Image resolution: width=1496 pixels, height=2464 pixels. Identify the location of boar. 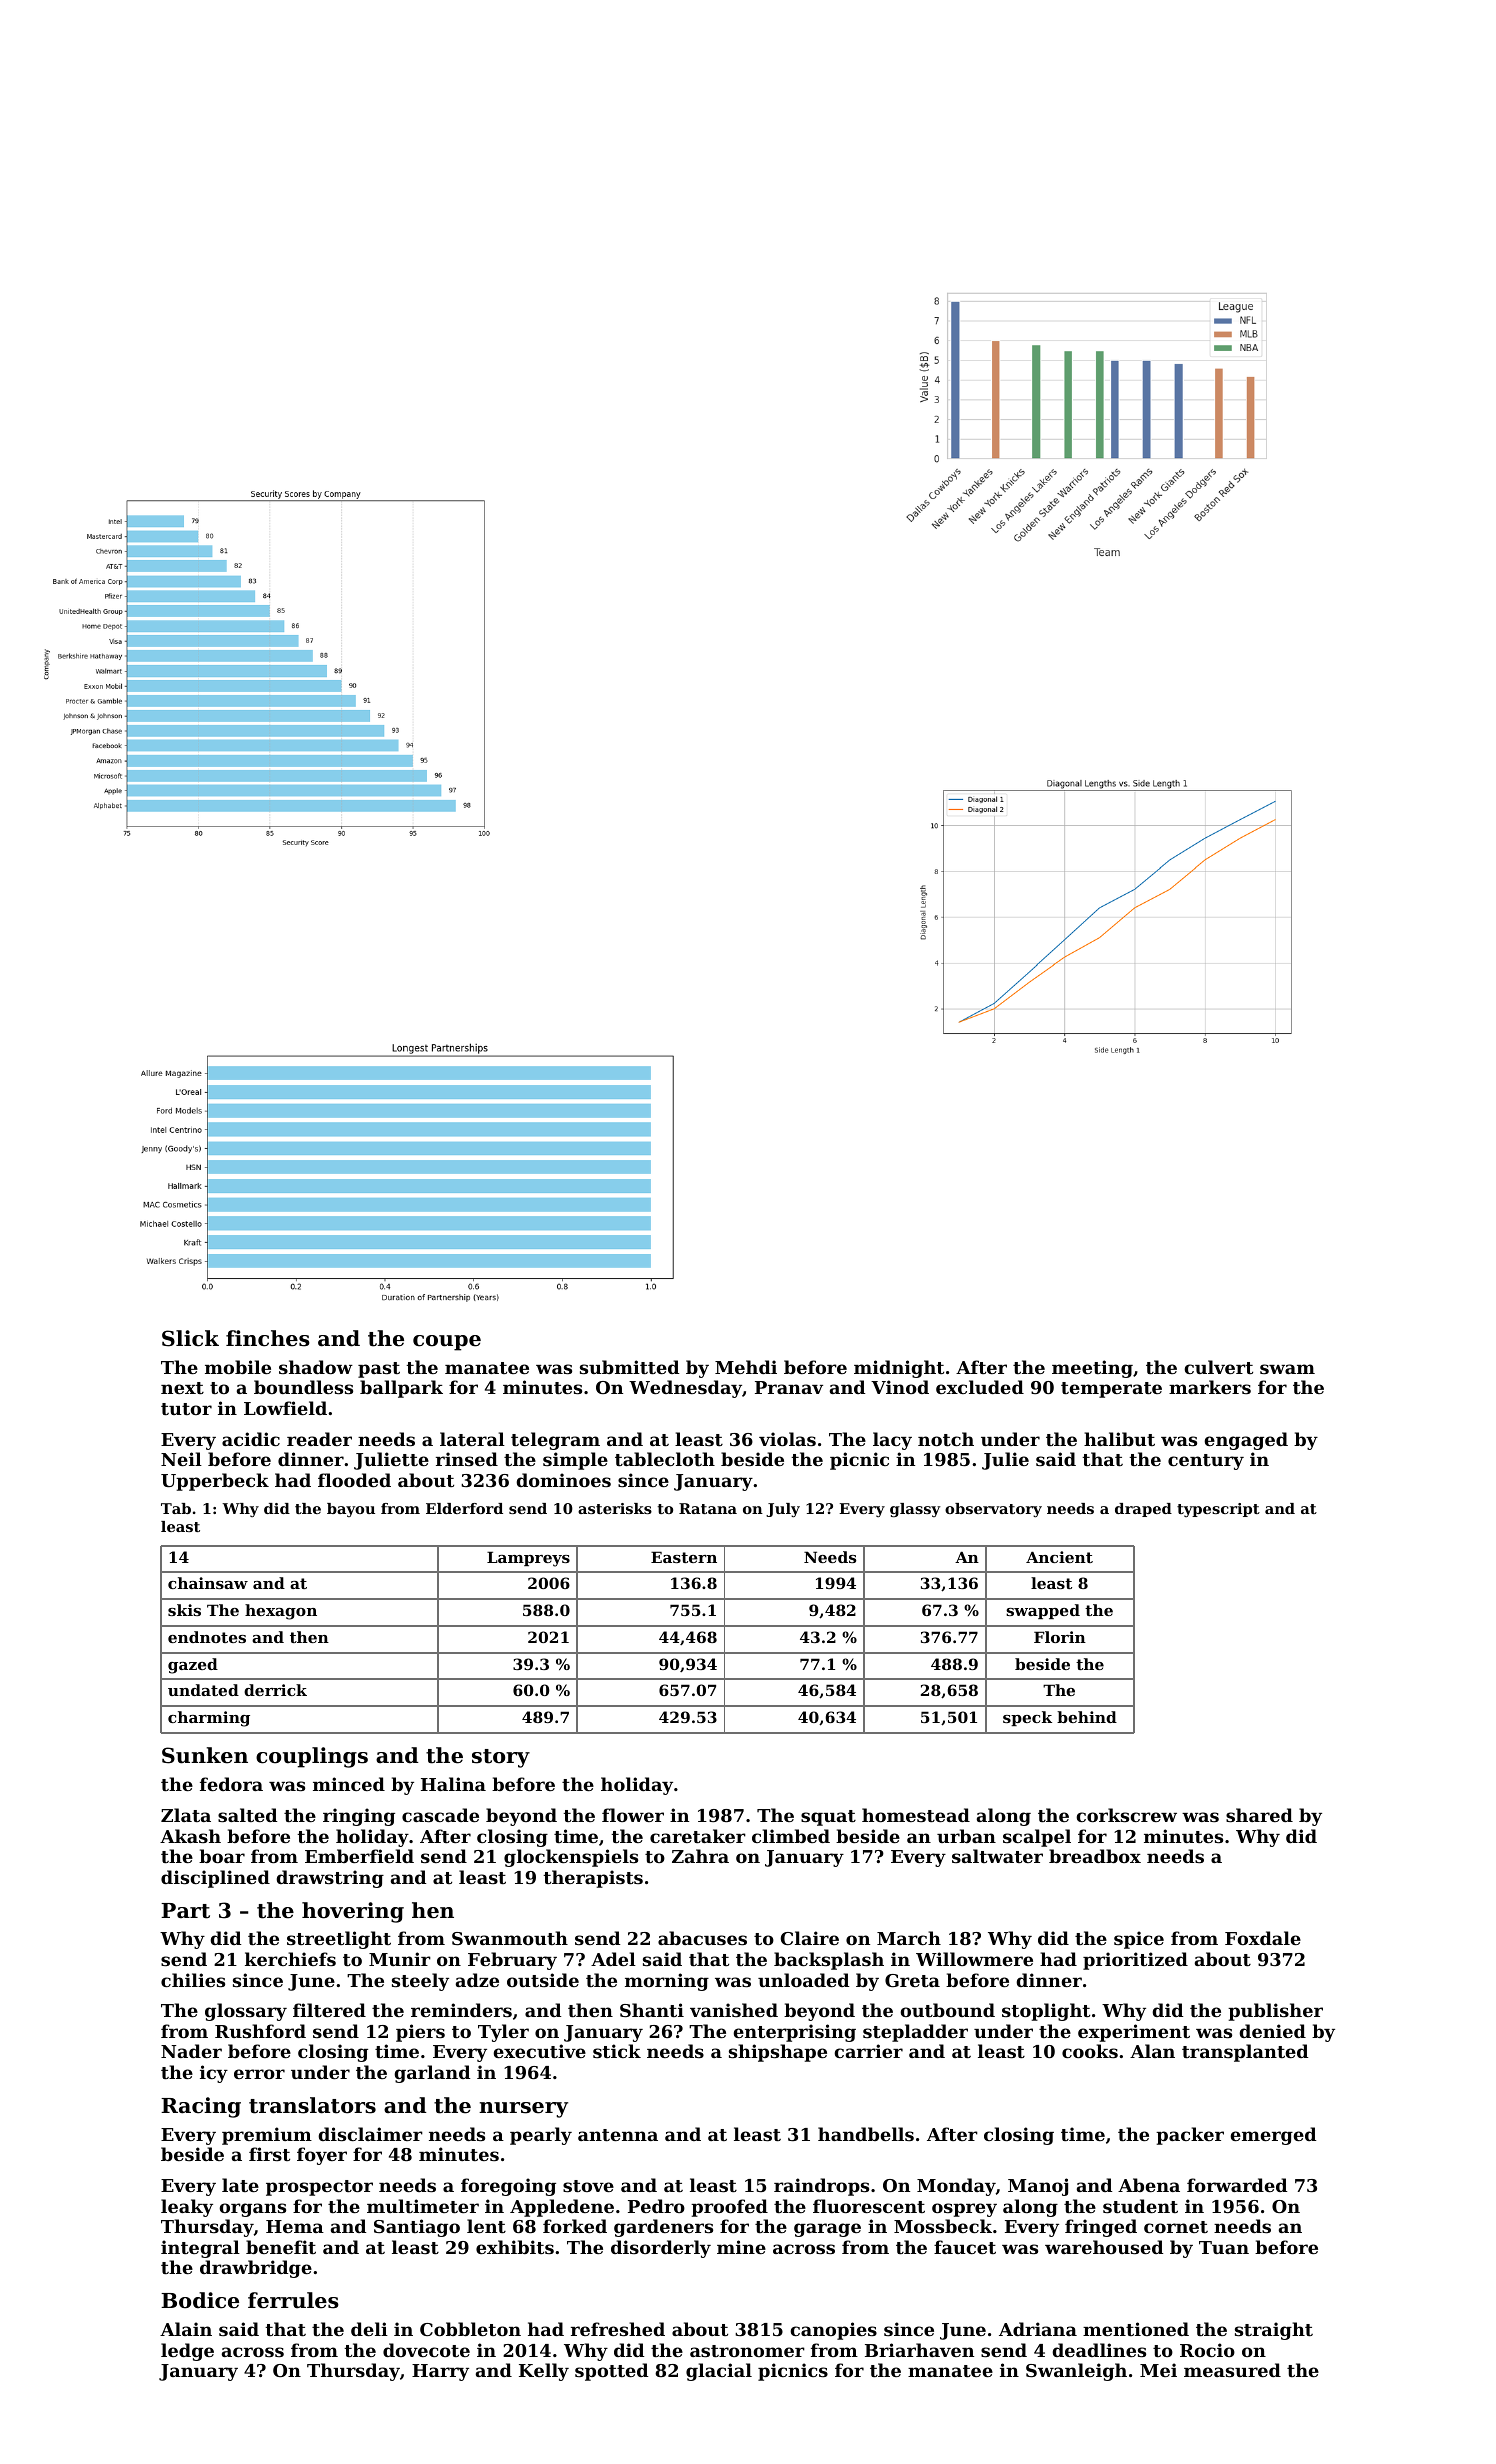
(222, 1856).
